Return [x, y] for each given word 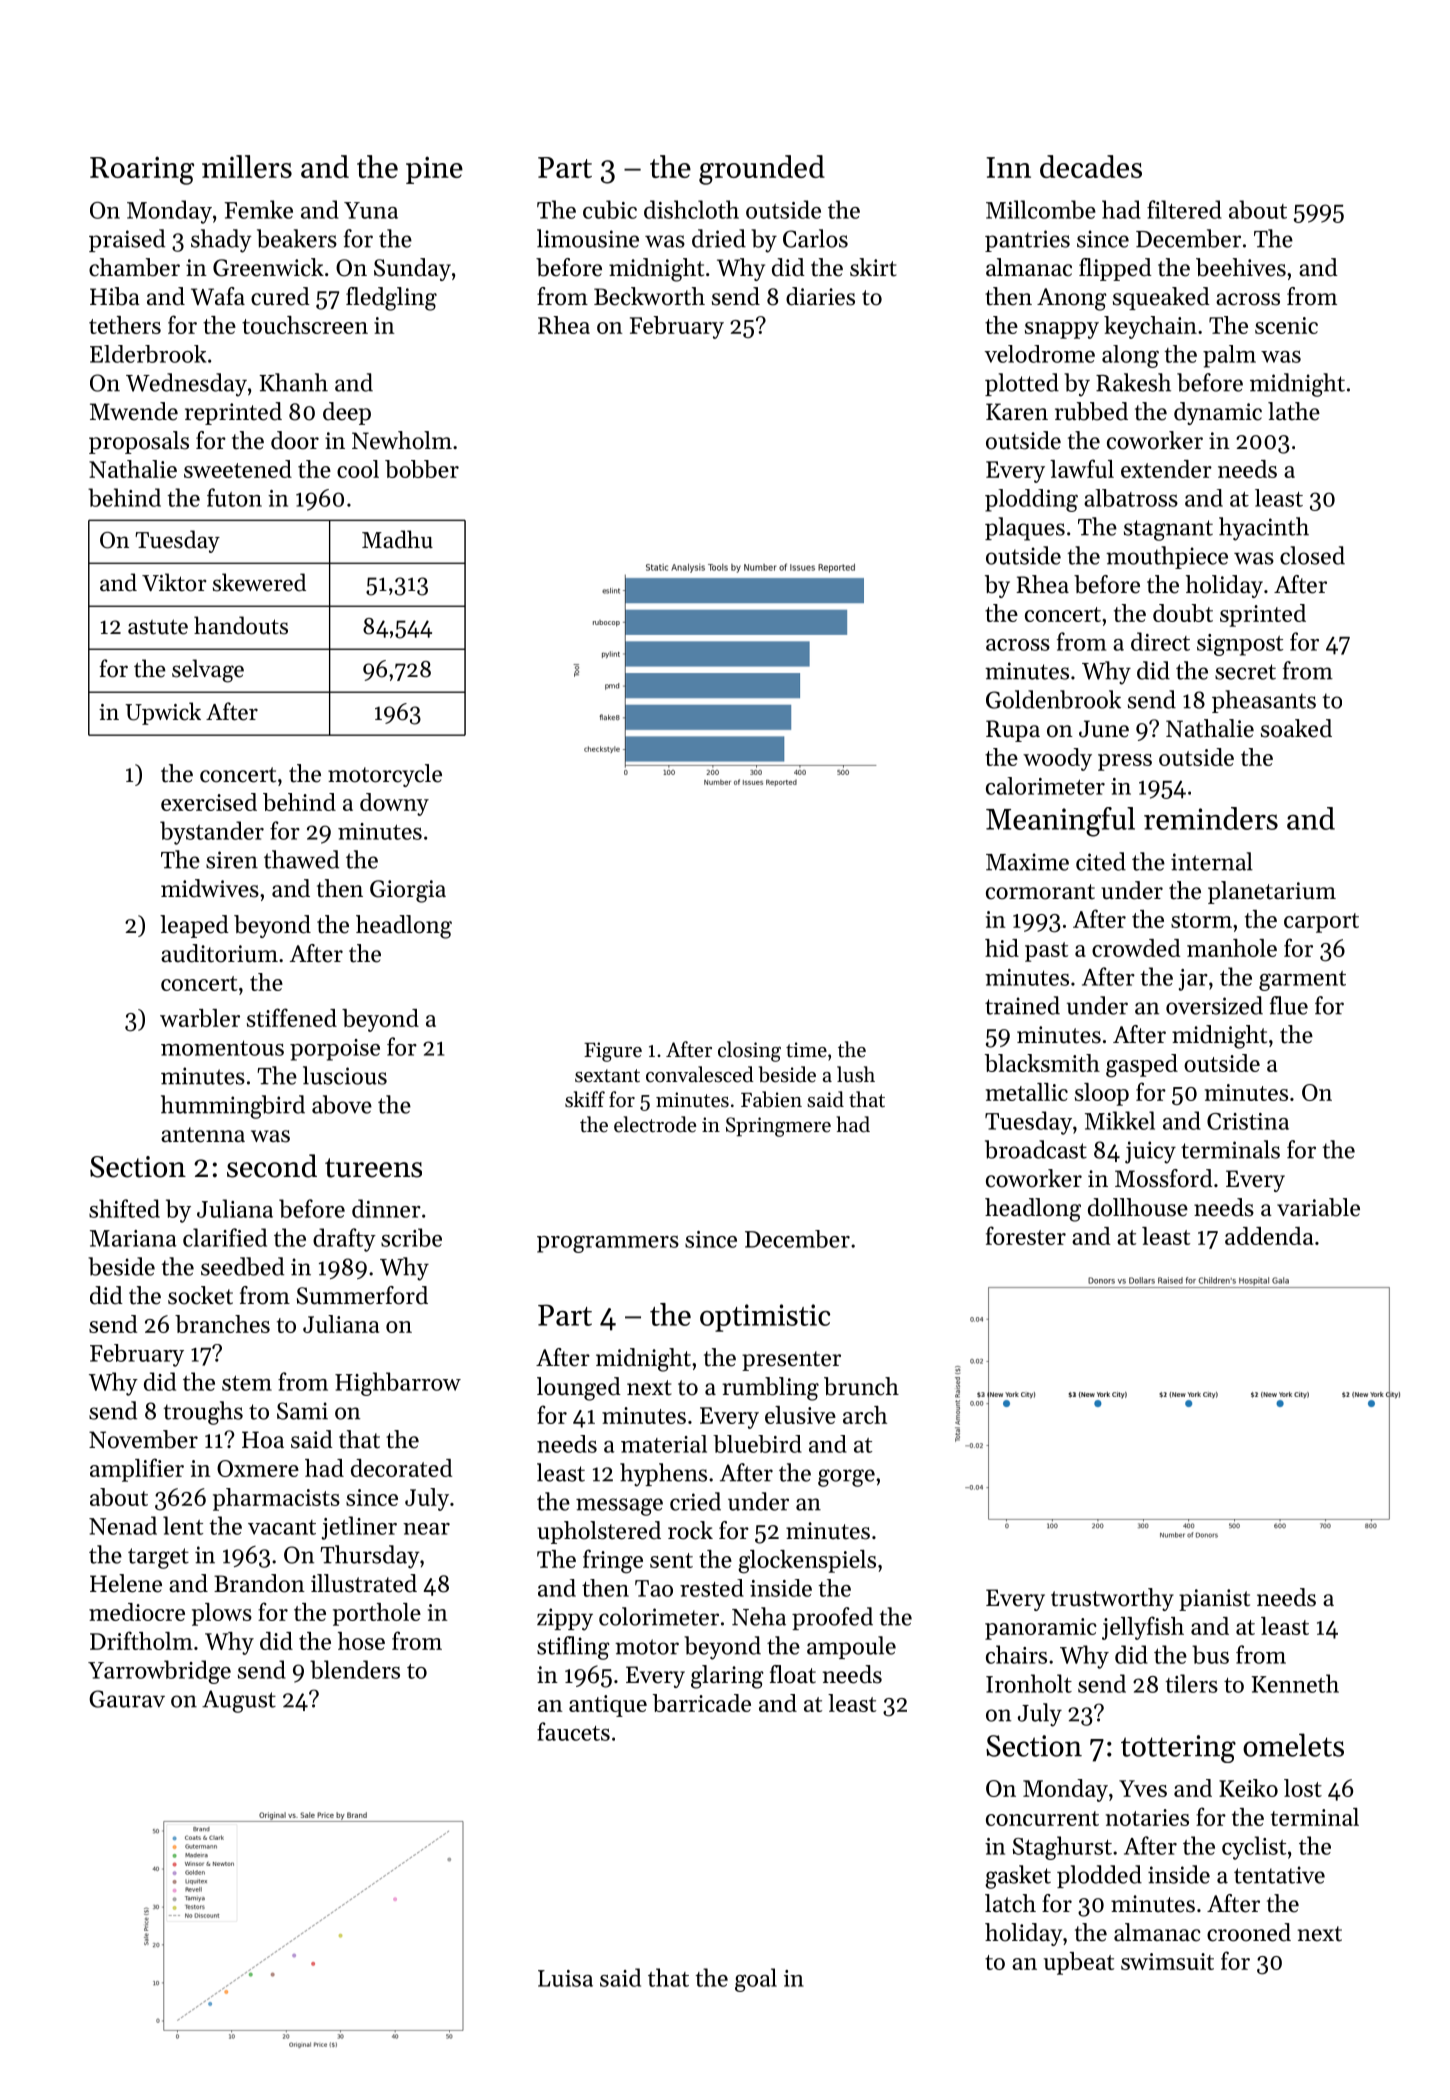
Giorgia [408, 891]
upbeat [1079, 1963]
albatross [1131, 498]
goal [756, 1980]
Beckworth [649, 296]
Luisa [565, 1978]
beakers [297, 238]
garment [1302, 981]
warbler [200, 1018]
